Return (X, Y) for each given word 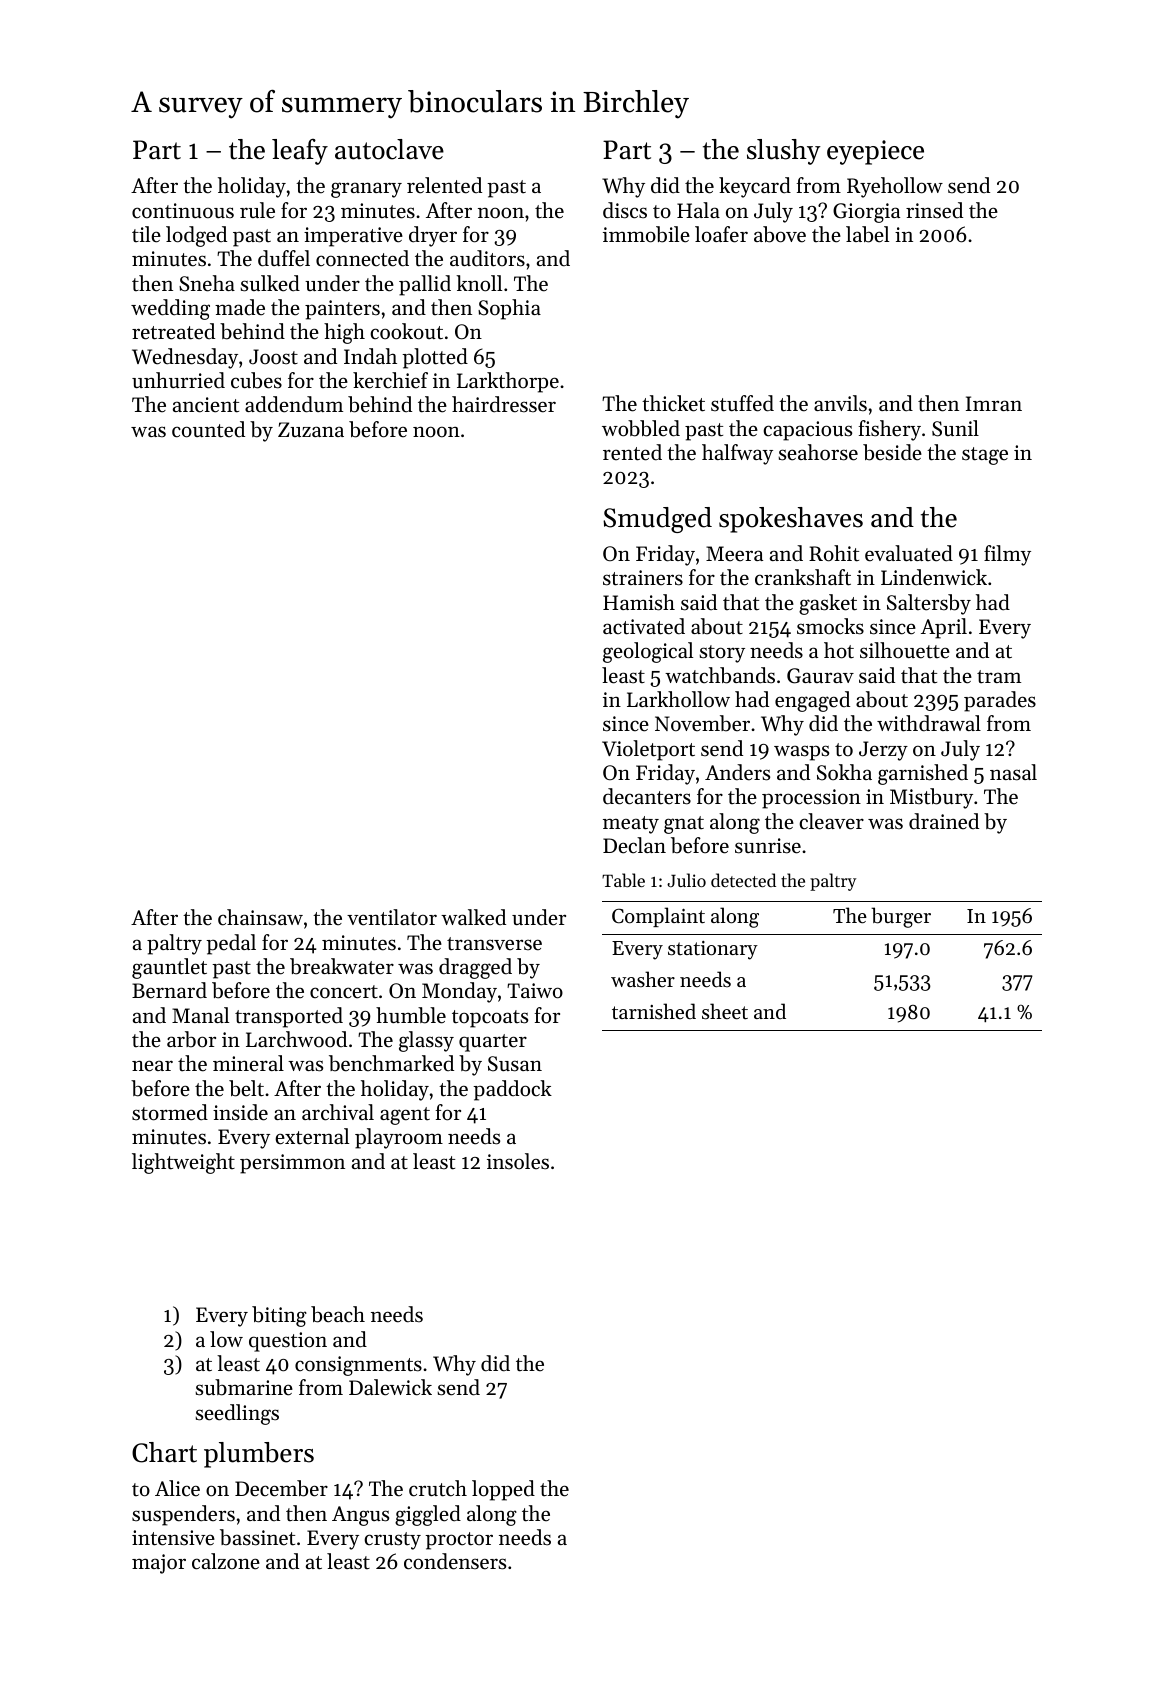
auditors (487, 258)
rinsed (934, 210)
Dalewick (390, 1387)
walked (473, 917)
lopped (503, 1490)
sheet (725, 1011)
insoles (518, 1161)
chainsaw (260, 917)
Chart (164, 1452)
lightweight (183, 1163)
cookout (406, 331)
